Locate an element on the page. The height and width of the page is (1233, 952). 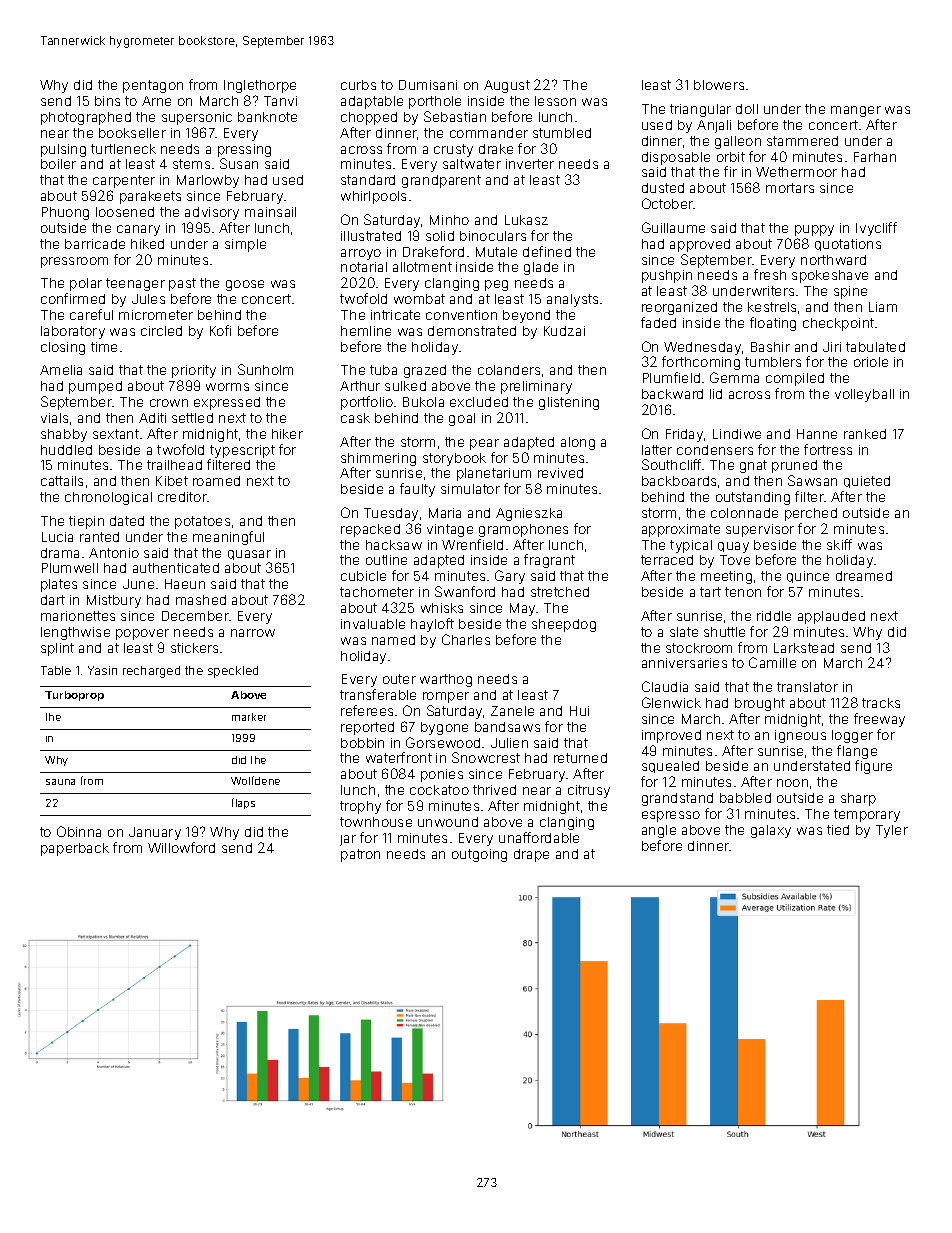
dated is located at coordinates (127, 521).
